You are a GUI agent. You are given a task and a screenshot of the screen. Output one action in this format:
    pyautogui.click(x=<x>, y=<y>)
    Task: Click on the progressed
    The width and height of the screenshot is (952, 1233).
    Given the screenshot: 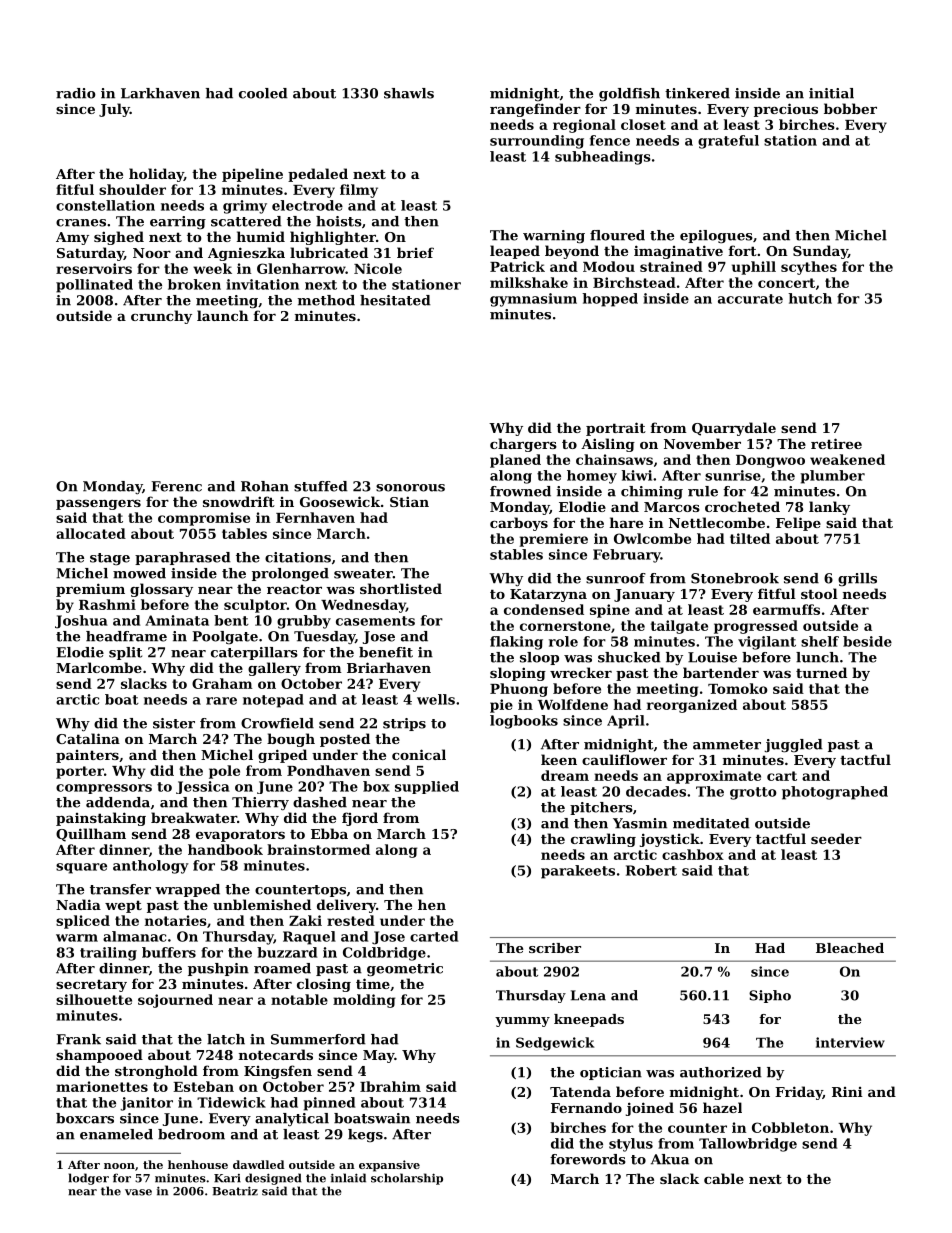 What is the action you would take?
    pyautogui.click(x=756, y=627)
